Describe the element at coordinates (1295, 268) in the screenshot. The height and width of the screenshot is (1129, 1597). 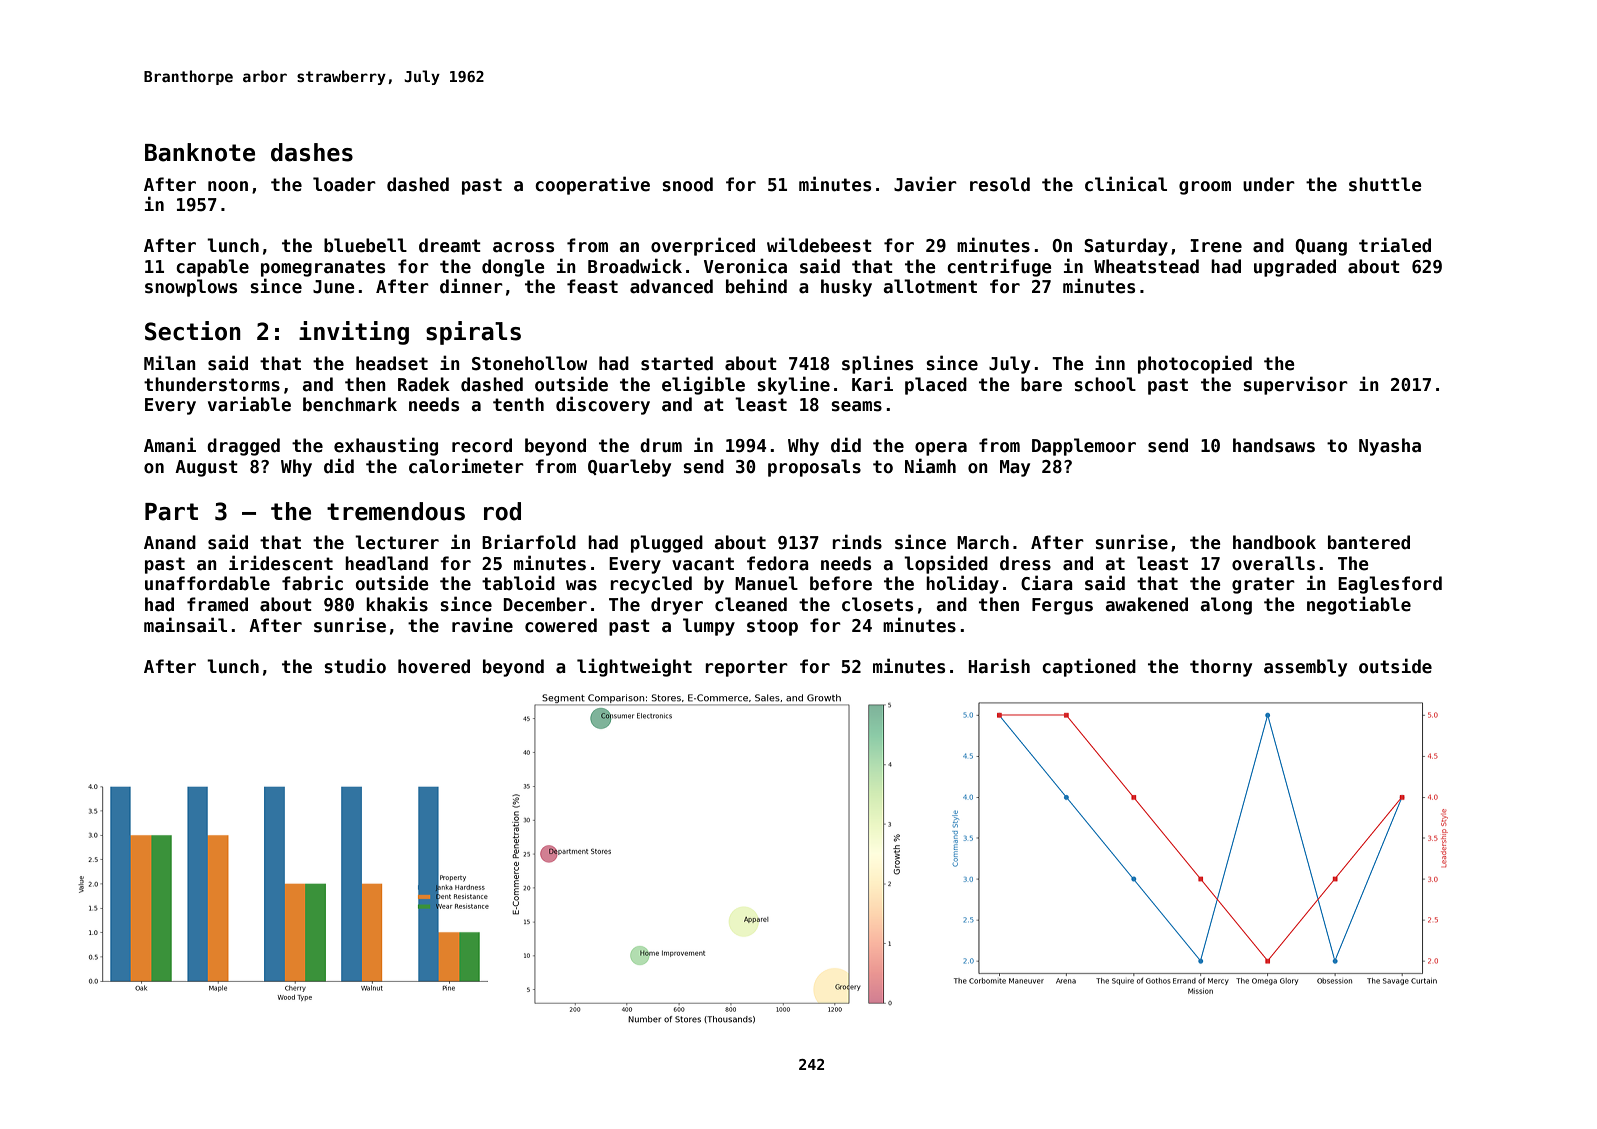
I see `upgraded` at that location.
